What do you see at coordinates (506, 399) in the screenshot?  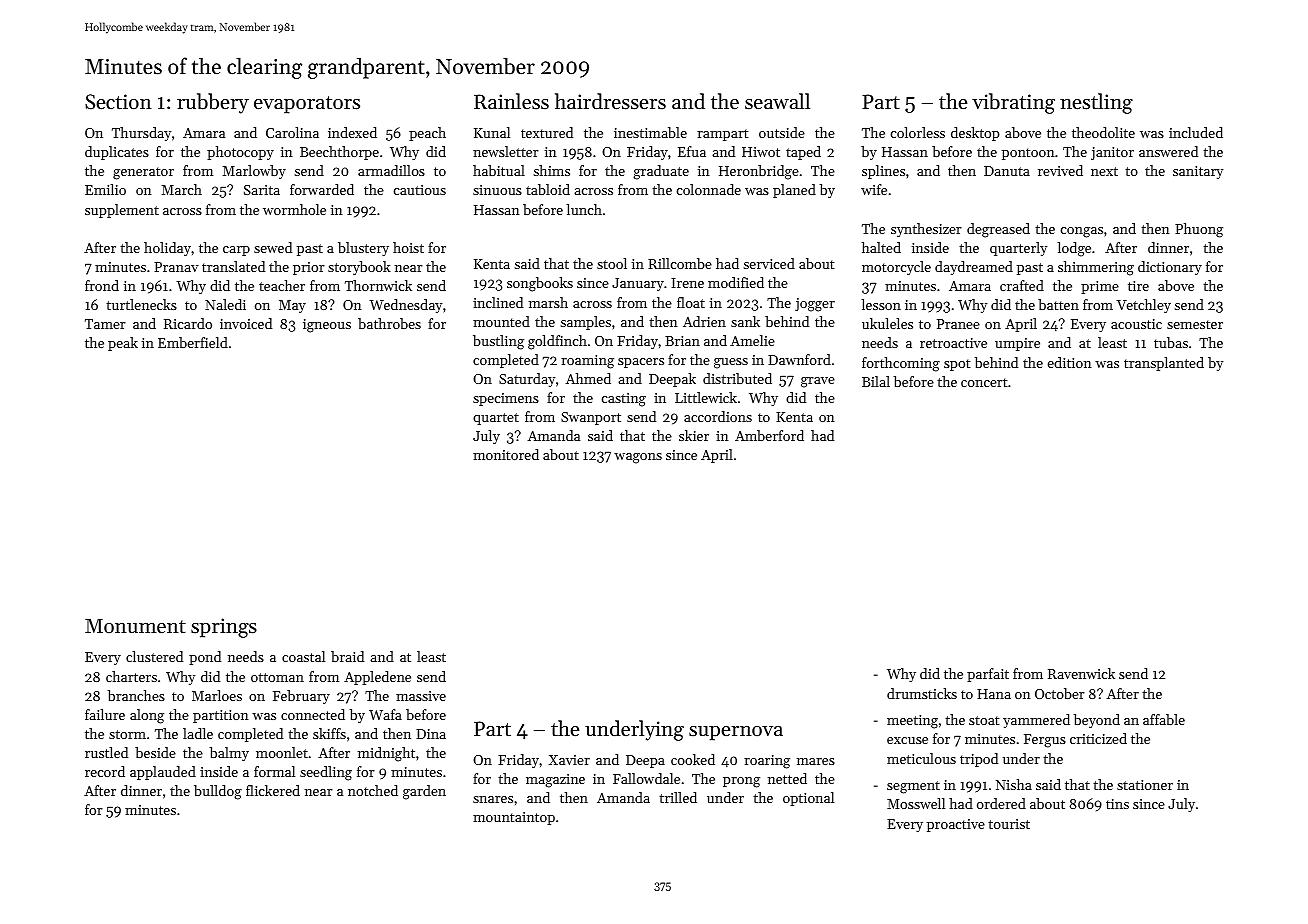 I see `specimens` at bounding box center [506, 399].
